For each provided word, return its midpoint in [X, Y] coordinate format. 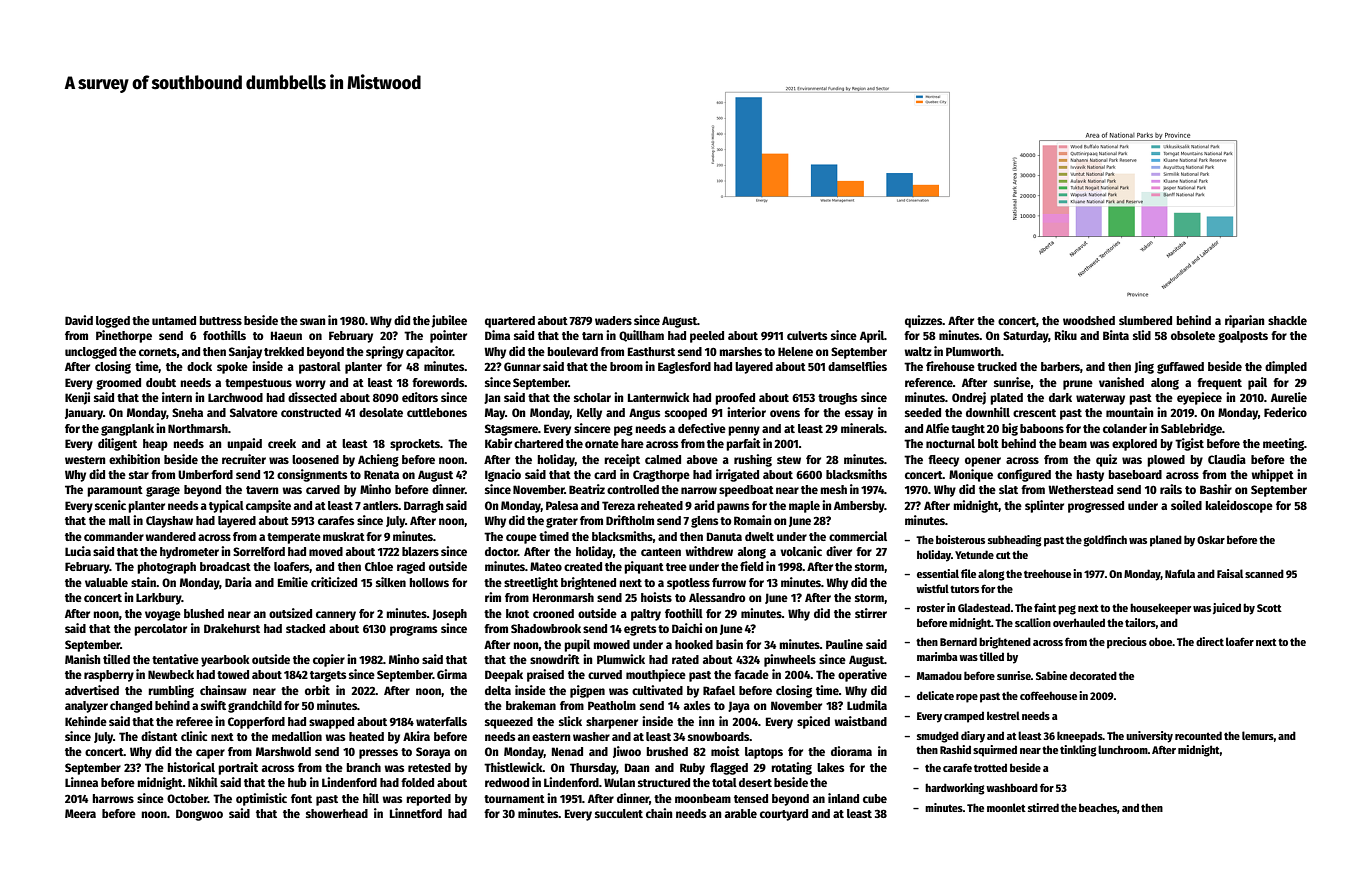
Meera [80, 813]
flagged [729, 769]
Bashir [1216, 489]
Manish [82, 659]
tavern [262, 490]
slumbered [1145, 320]
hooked [694, 644]
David [79, 320]
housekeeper [1160, 609]
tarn [592, 336]
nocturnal [950, 443]
